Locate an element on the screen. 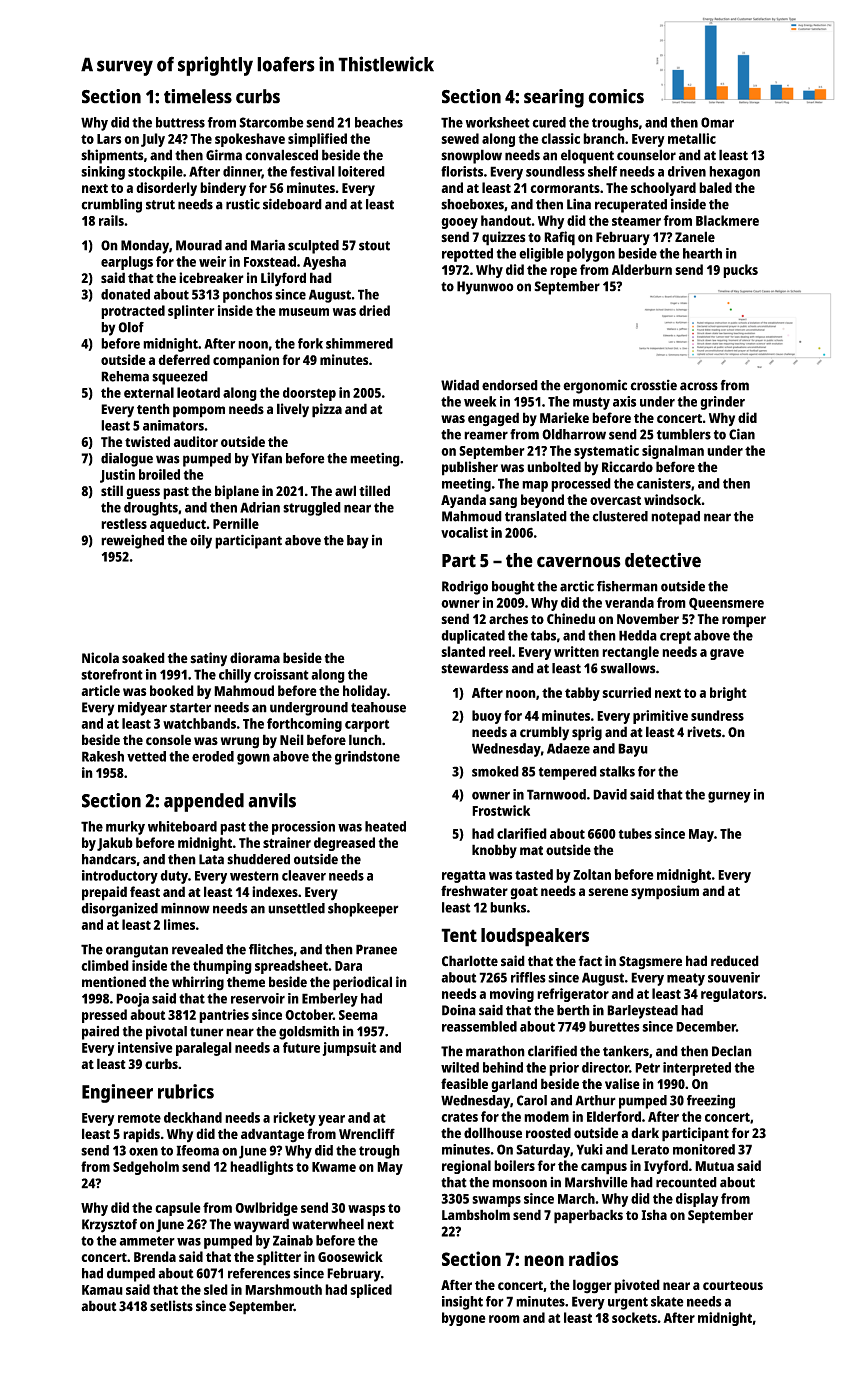  week is located at coordinates (480, 401).
